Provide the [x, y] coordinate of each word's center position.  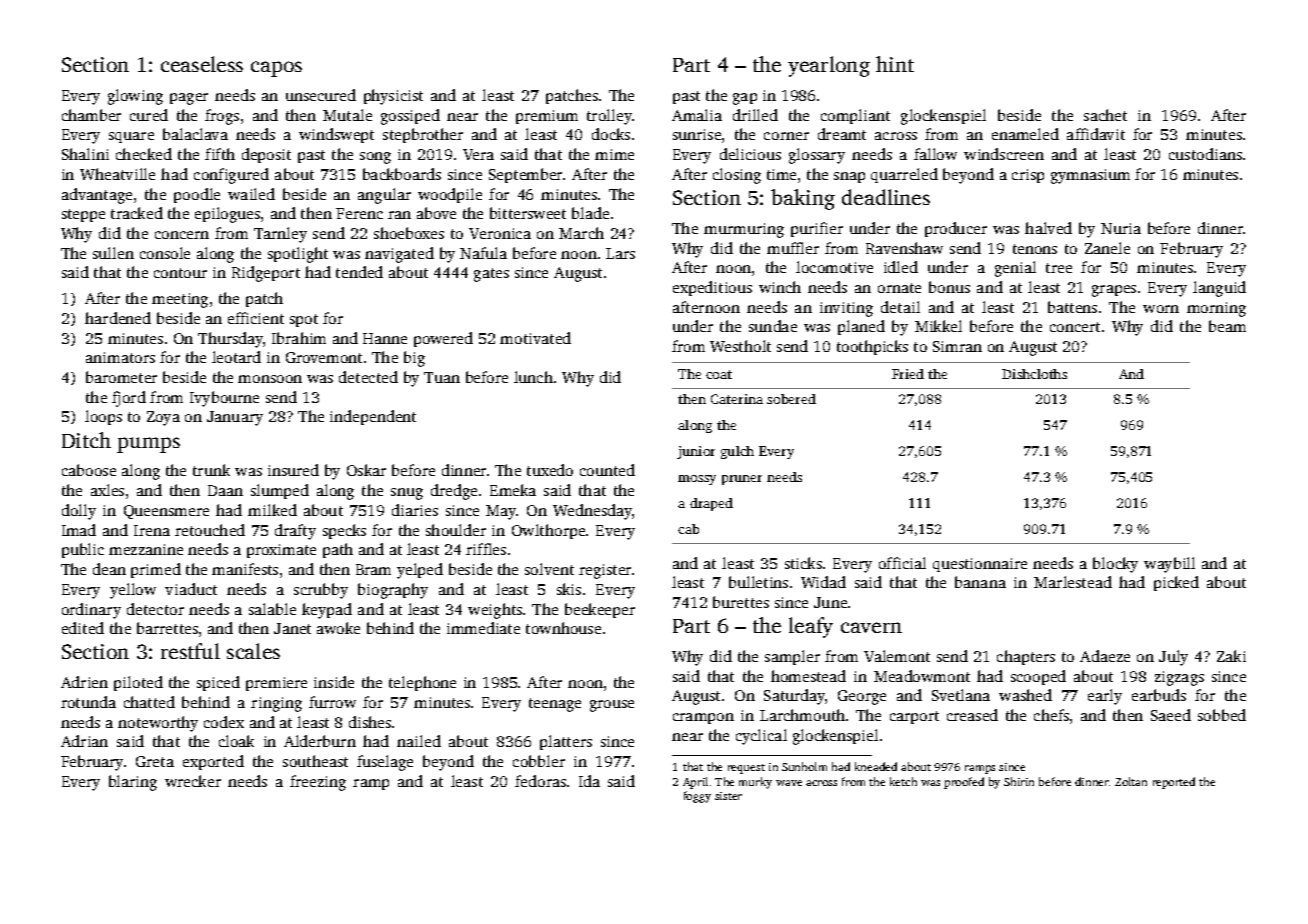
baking [803, 199]
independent [373, 417]
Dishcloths [1034, 374]
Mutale [347, 115]
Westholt [740, 346]
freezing [318, 783]
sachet [1105, 115]
